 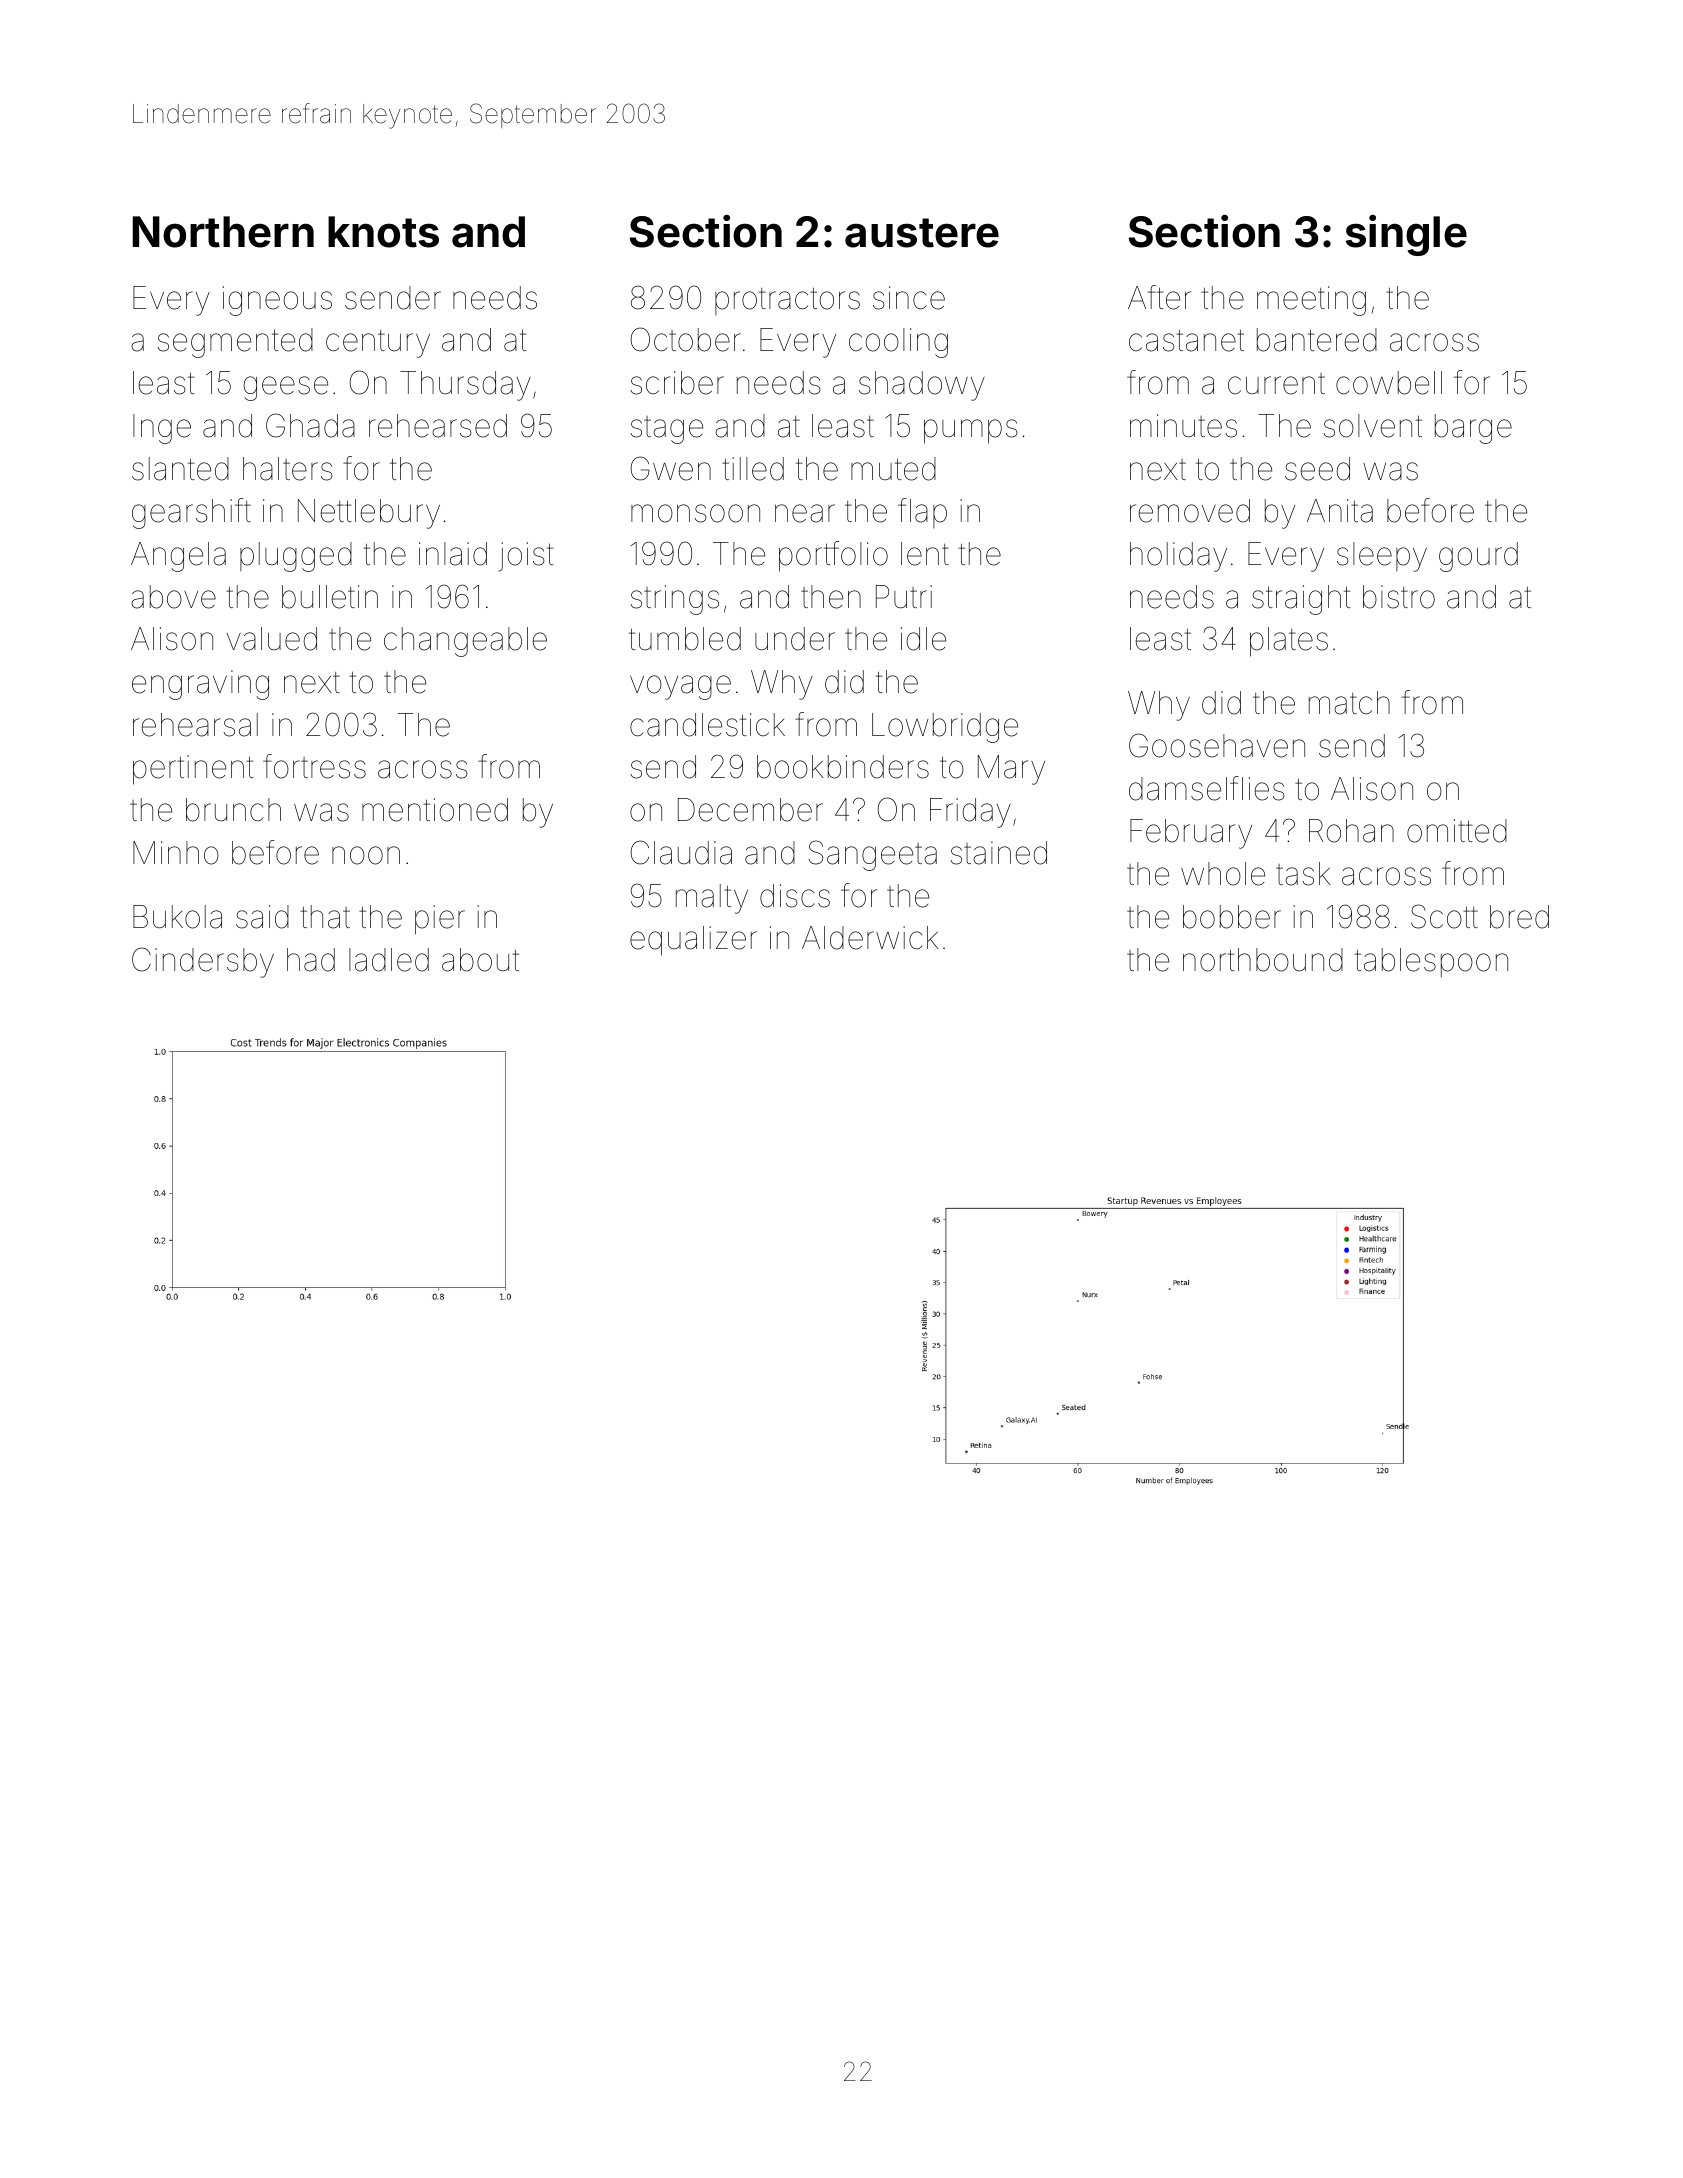 What do you see at coordinates (383, 232) in the page?
I see `knots` at bounding box center [383, 232].
